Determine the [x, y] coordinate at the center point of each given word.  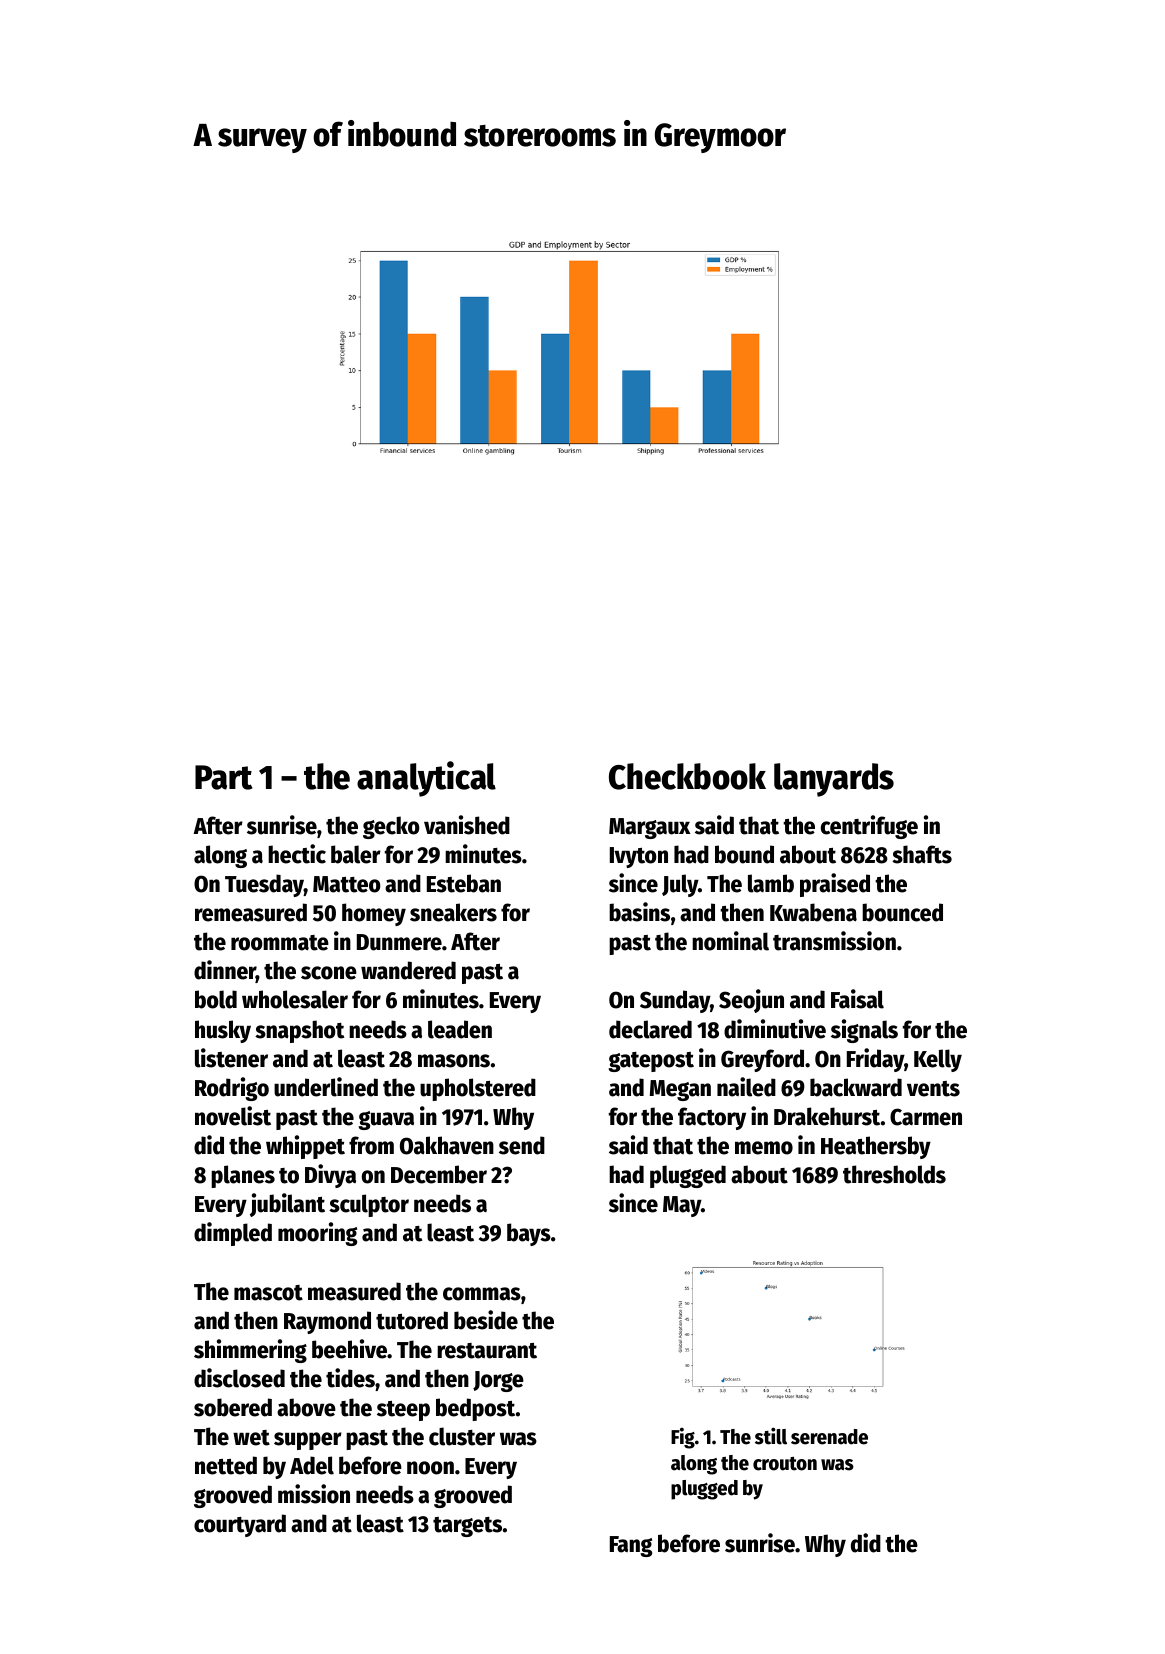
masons [454, 1061]
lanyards [834, 780]
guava [386, 1120]
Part [224, 777]
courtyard [240, 1525]
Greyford [762, 1060]
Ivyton [639, 857]
